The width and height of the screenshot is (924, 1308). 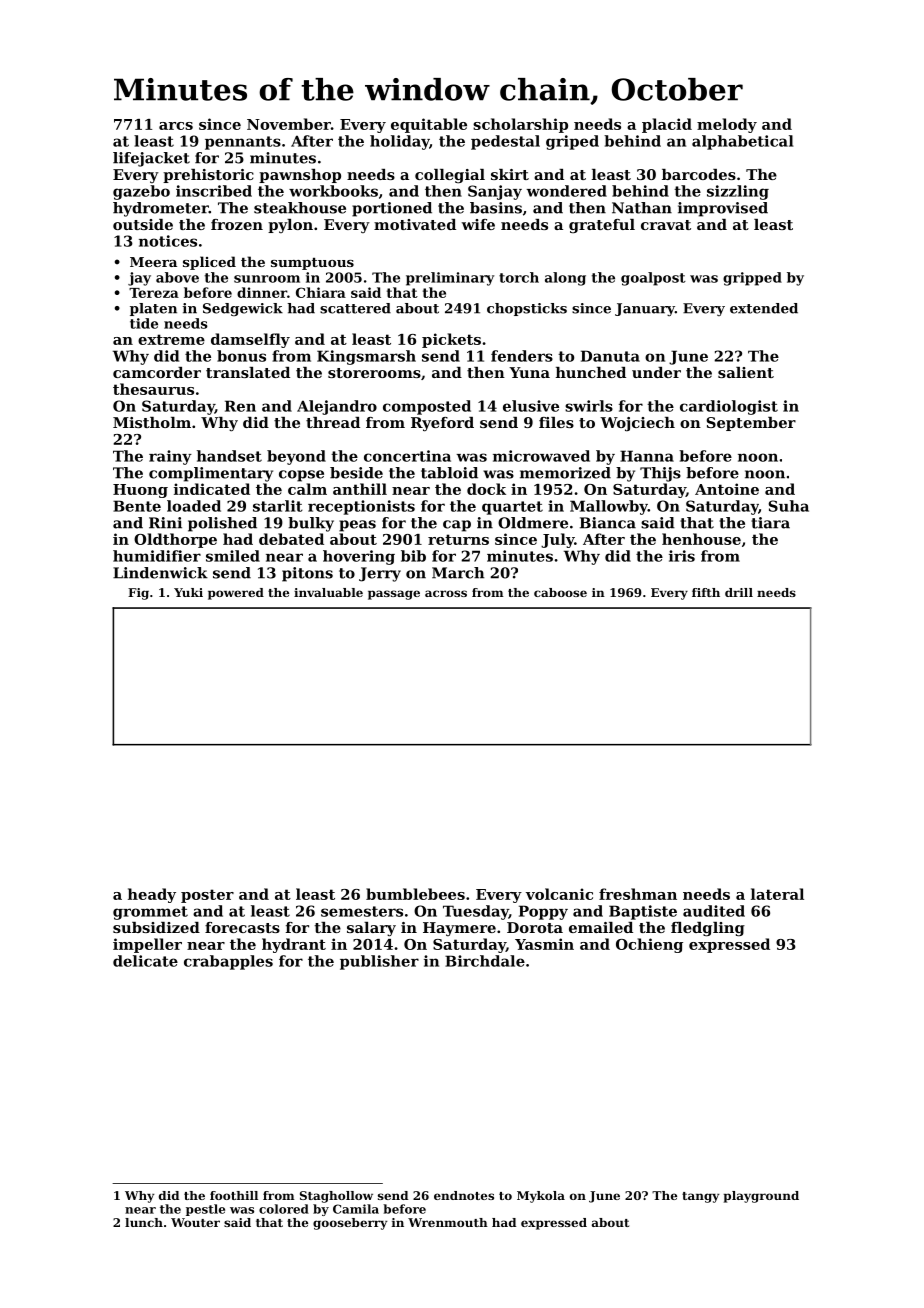 What do you see at coordinates (520, 125) in the screenshot?
I see `scholarship` at bounding box center [520, 125].
